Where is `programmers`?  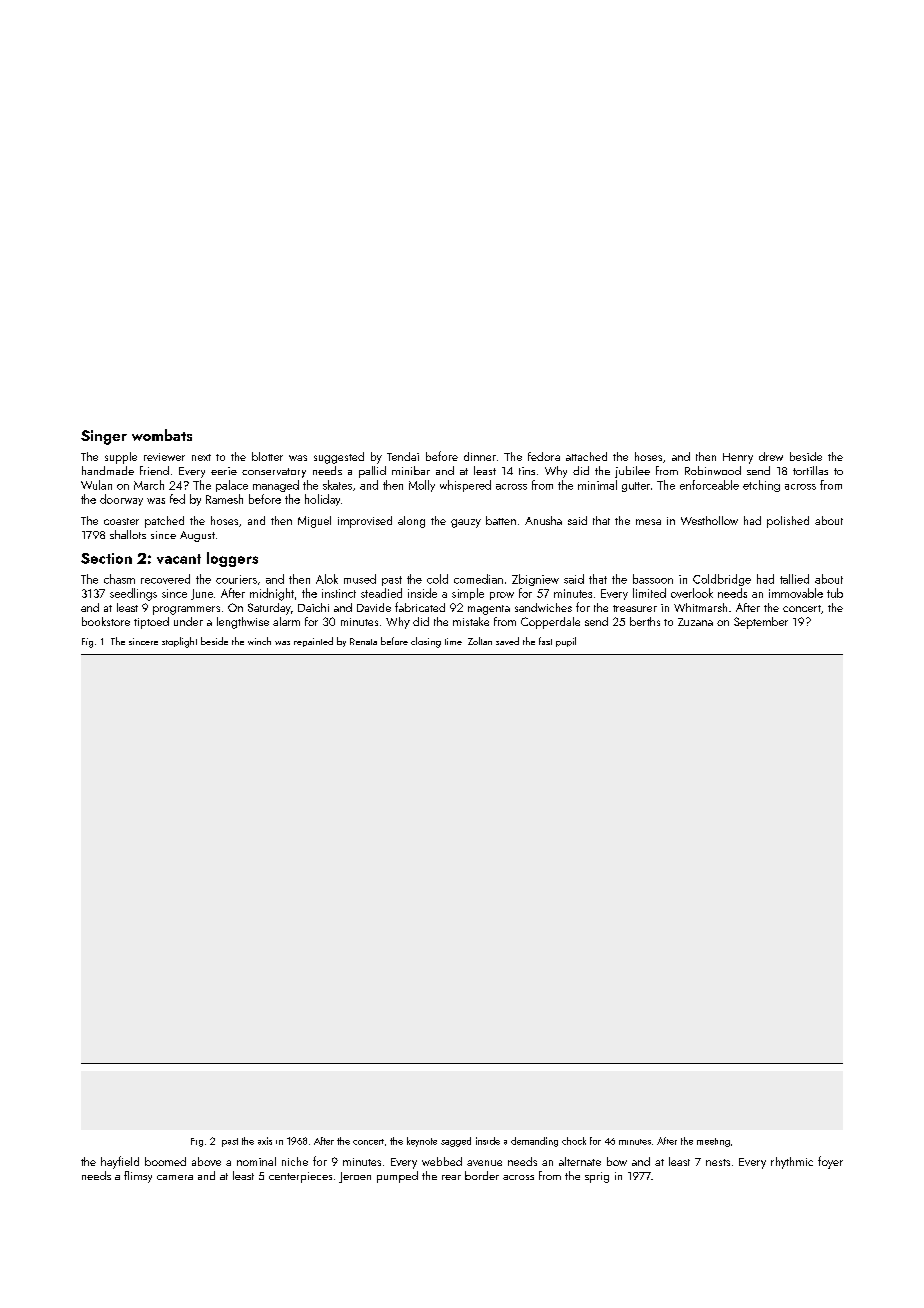
programmers is located at coordinates (186, 610).
